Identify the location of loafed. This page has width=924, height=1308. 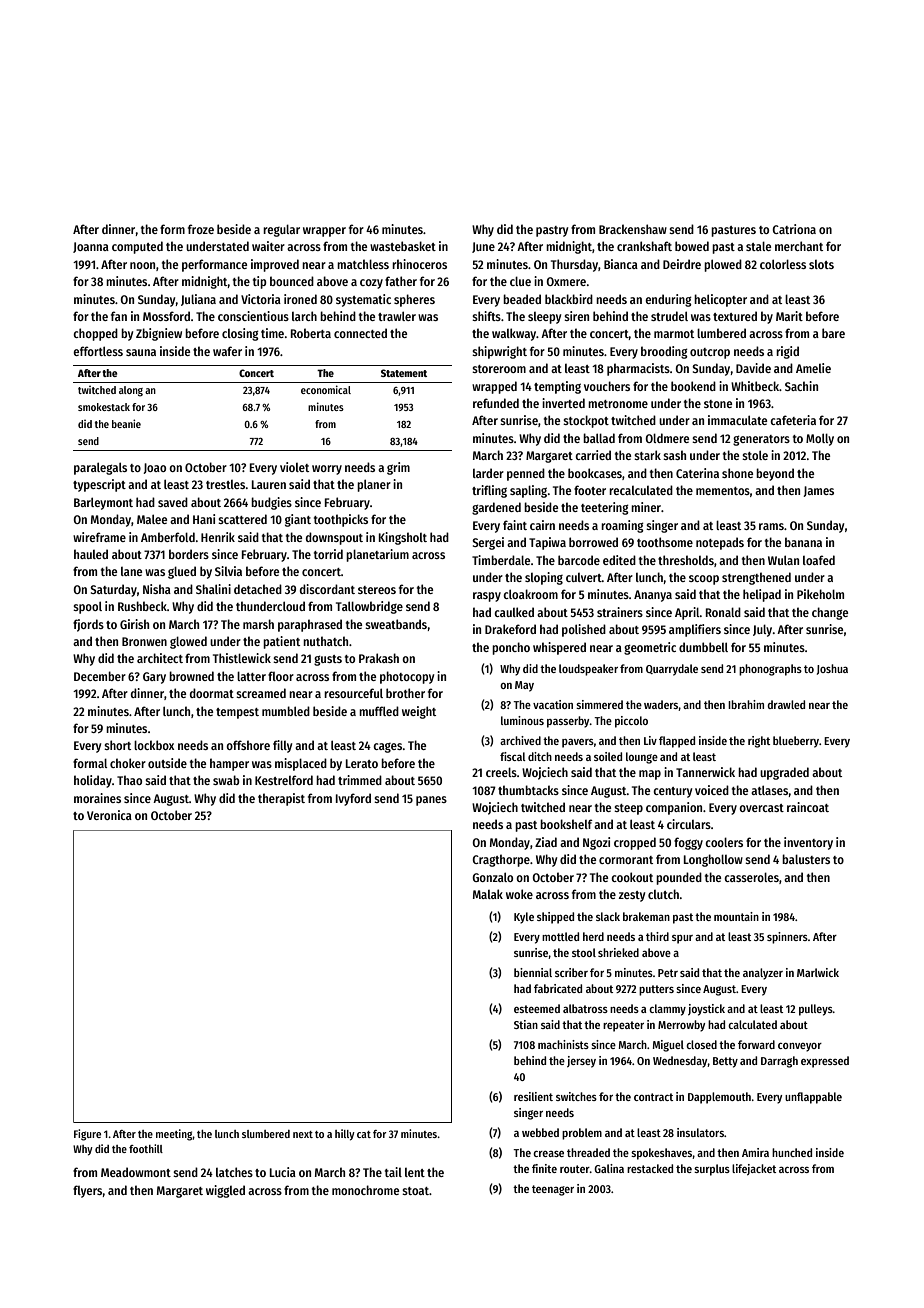
(819, 560).
